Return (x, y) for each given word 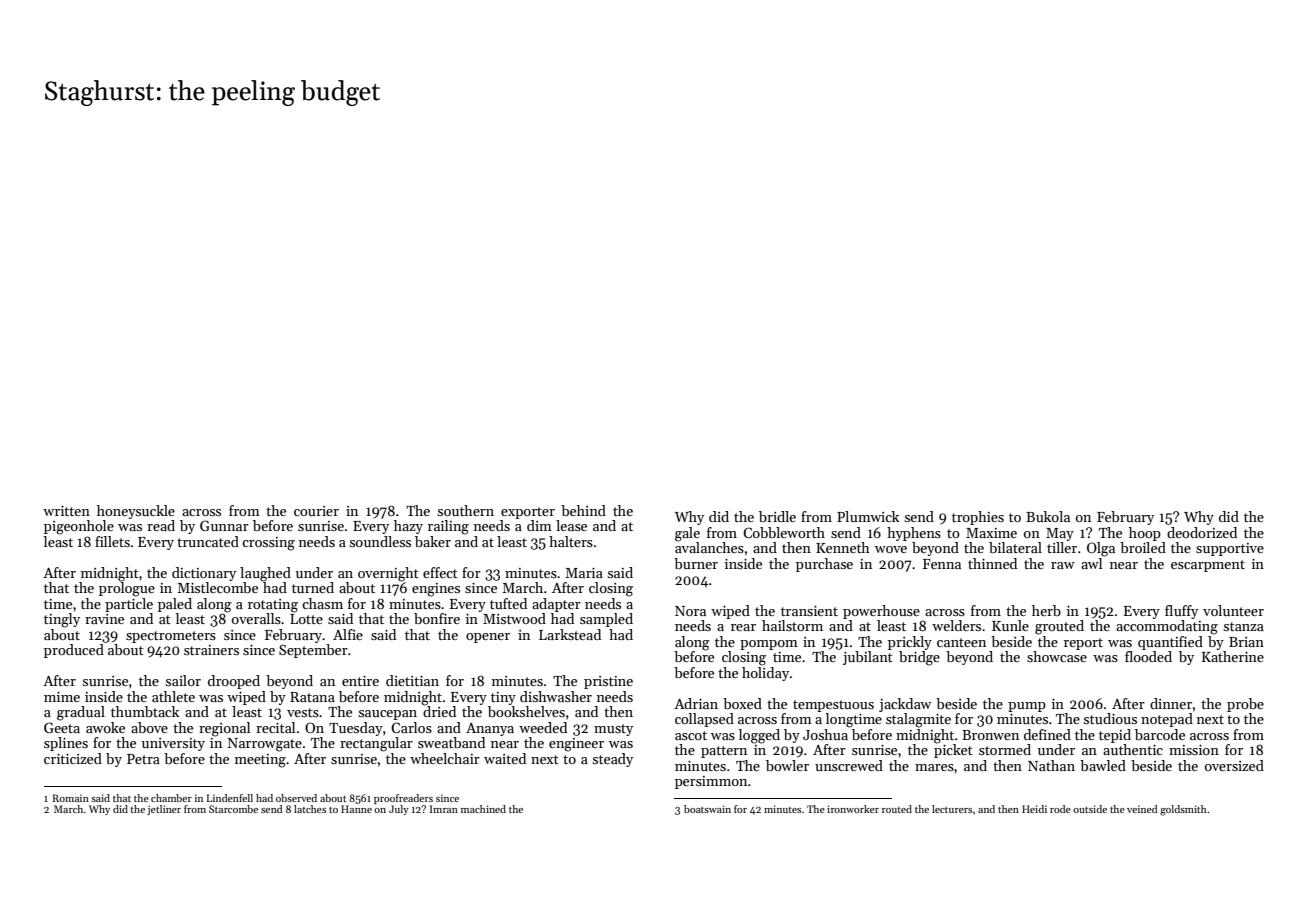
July (399, 810)
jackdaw (905, 705)
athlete (173, 696)
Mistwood (514, 618)
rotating (273, 606)
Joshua (825, 734)
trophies (978, 518)
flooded (1148, 656)
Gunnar (224, 525)
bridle (777, 516)
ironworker (853, 809)
